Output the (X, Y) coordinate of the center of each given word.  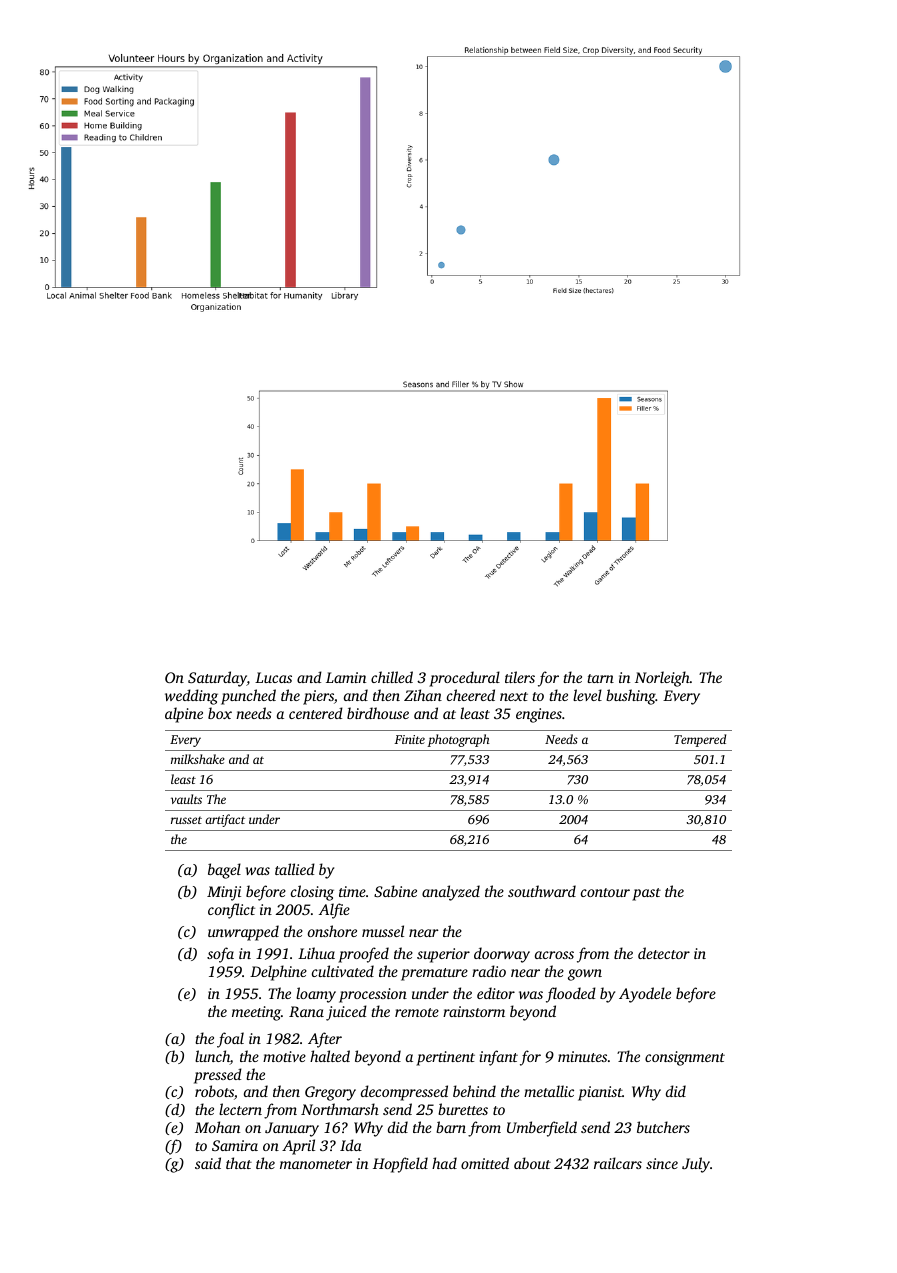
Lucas (273, 677)
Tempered (700, 740)
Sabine (395, 891)
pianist (600, 1093)
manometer (316, 1164)
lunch (212, 1057)
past (646, 894)
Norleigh (662, 679)
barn (451, 1127)
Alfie (334, 911)
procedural (464, 679)
